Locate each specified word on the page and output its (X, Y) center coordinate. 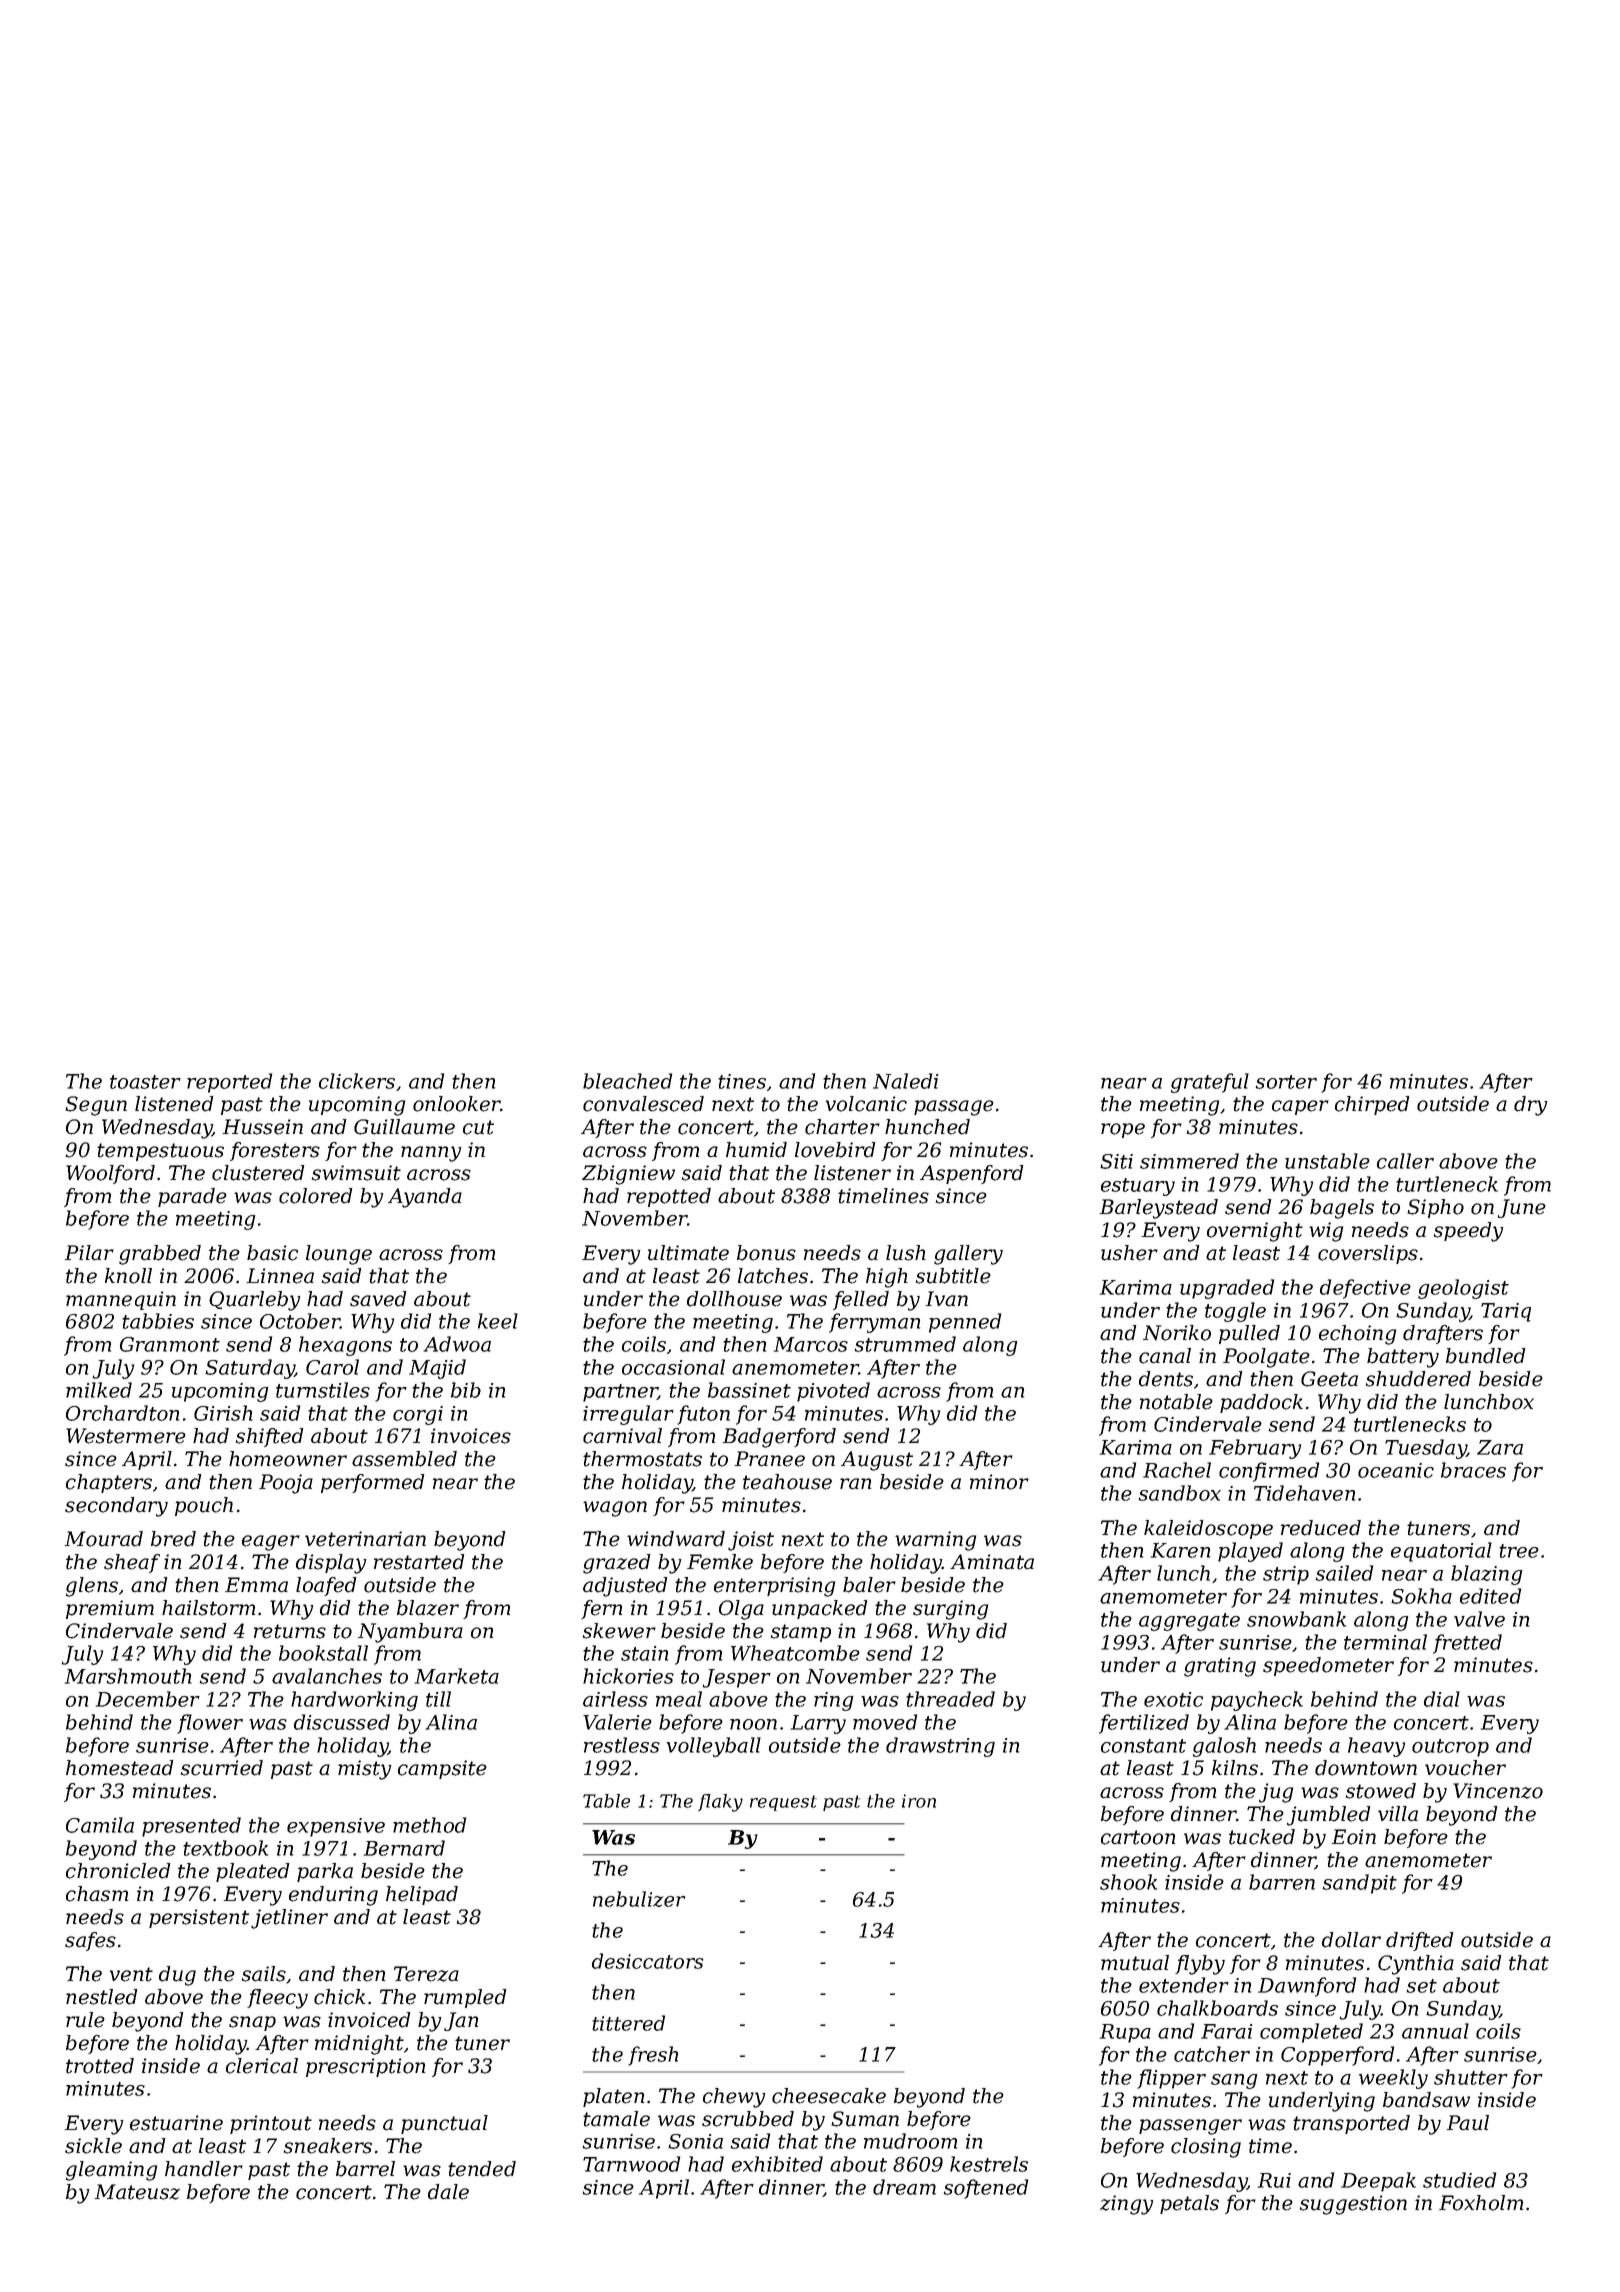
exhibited (777, 2164)
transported (1351, 2124)
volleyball (714, 1747)
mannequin (121, 1300)
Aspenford (971, 1174)
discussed (342, 1722)
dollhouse (734, 1299)
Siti (1116, 1161)
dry (1531, 1106)
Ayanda (425, 1198)
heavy (1376, 1747)
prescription (365, 2067)
